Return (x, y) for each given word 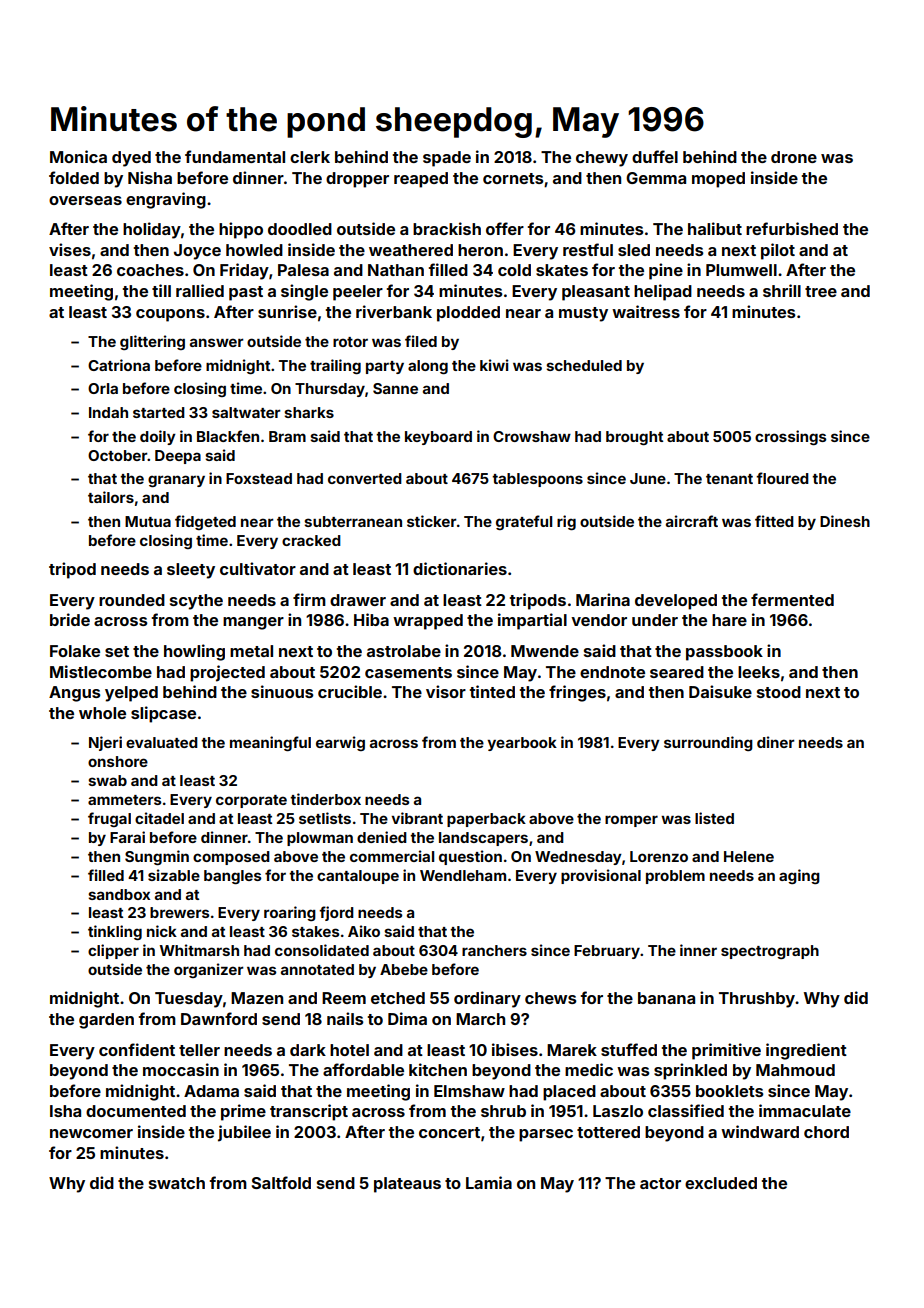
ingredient (806, 1051)
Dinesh (845, 521)
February (607, 952)
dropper (357, 180)
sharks (309, 412)
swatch (177, 1183)
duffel (655, 156)
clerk (310, 157)
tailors (111, 497)
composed (231, 858)
